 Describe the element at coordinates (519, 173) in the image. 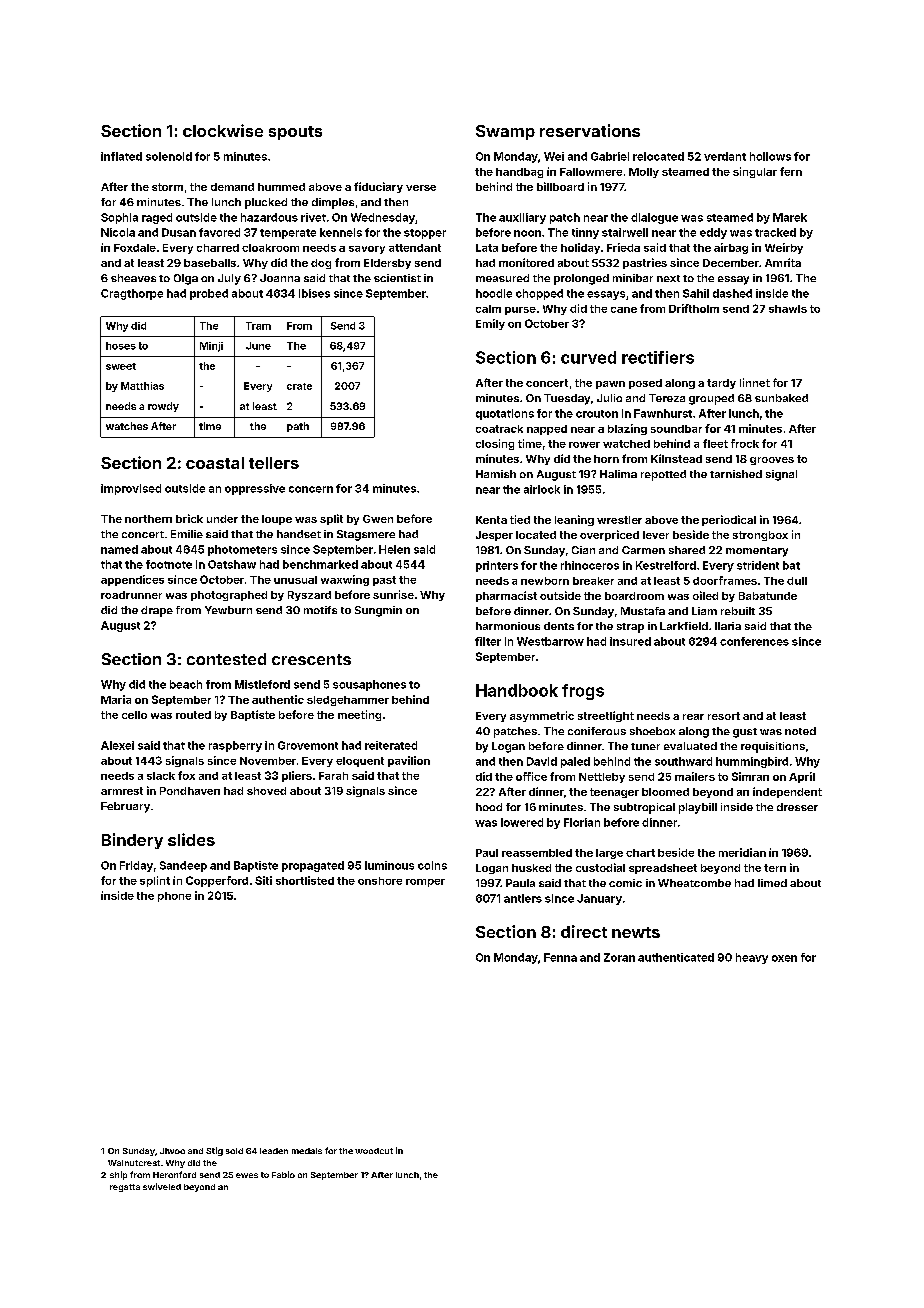

I see `handbag` at that location.
